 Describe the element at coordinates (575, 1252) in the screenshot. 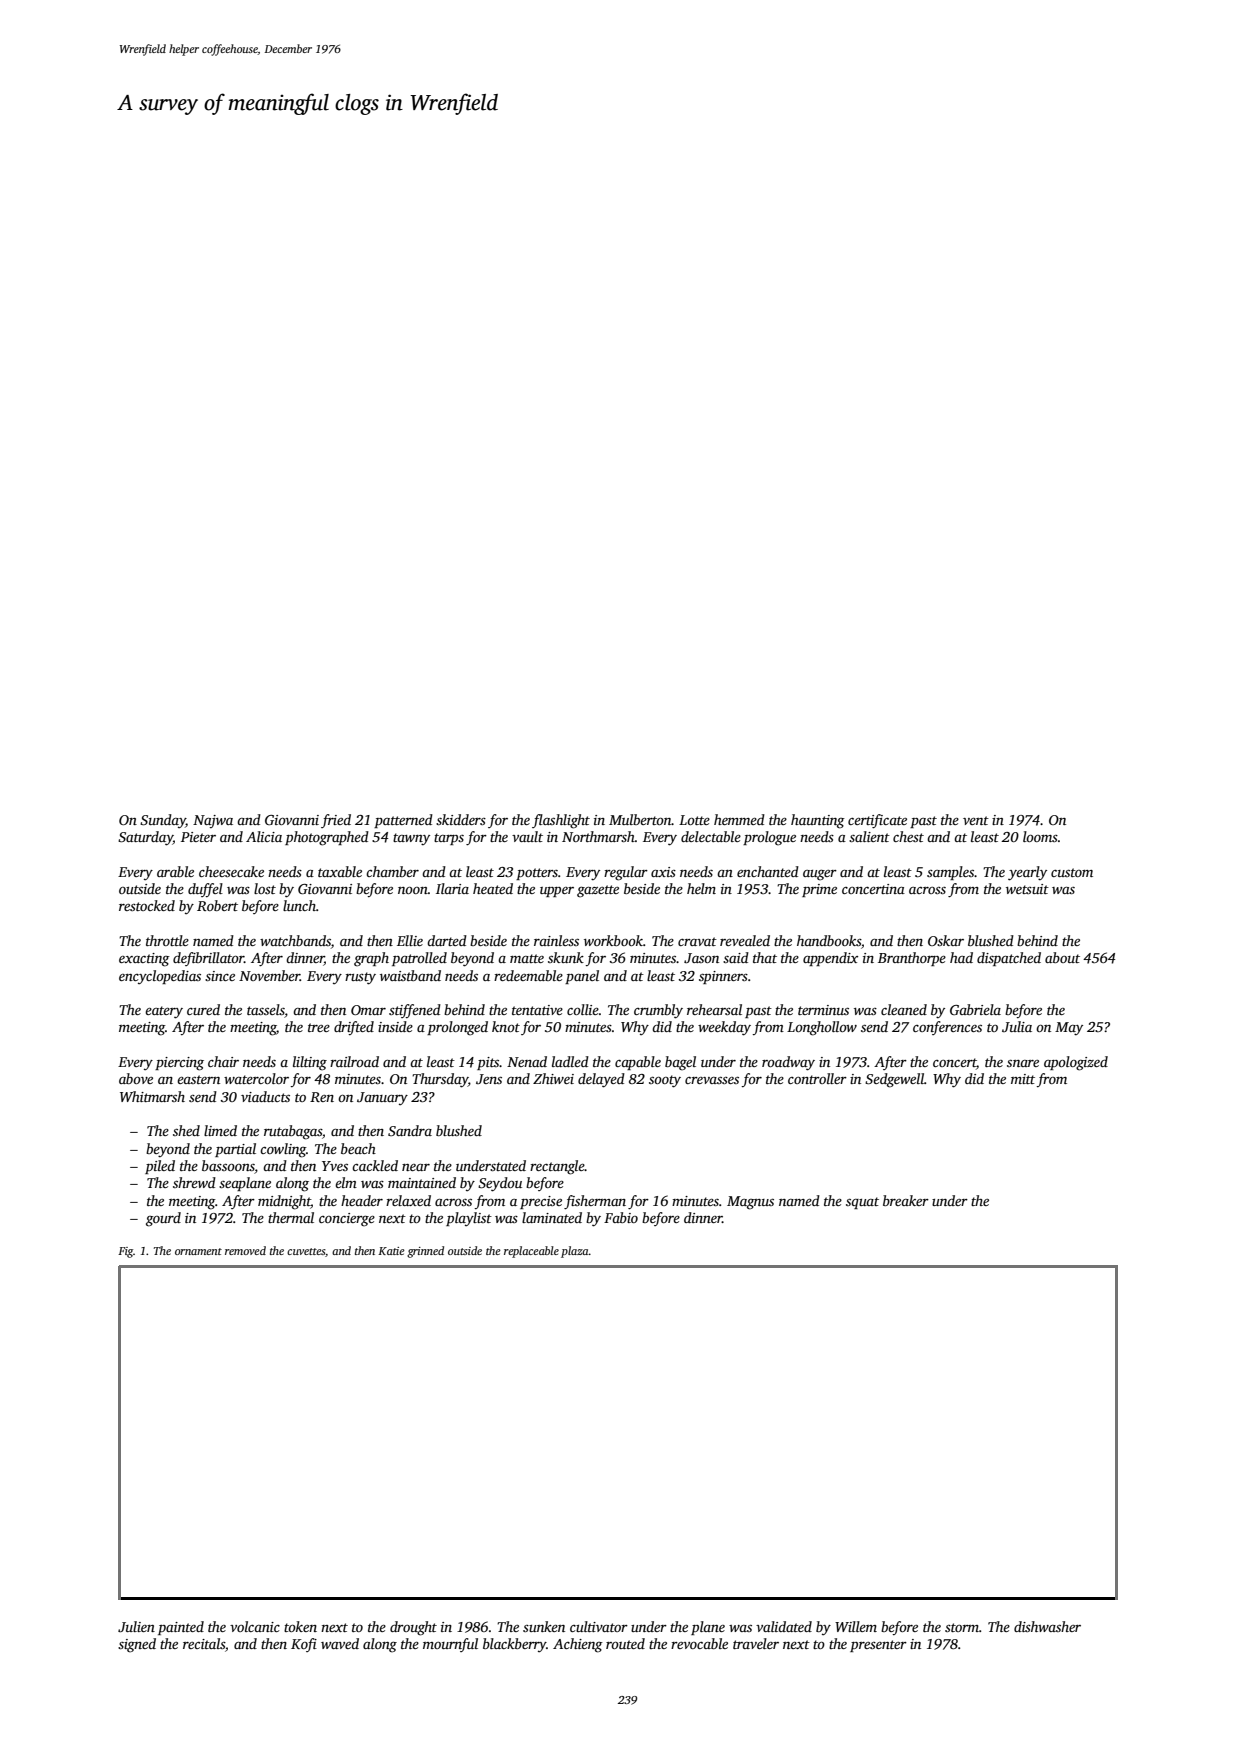

I see `plaza` at that location.
